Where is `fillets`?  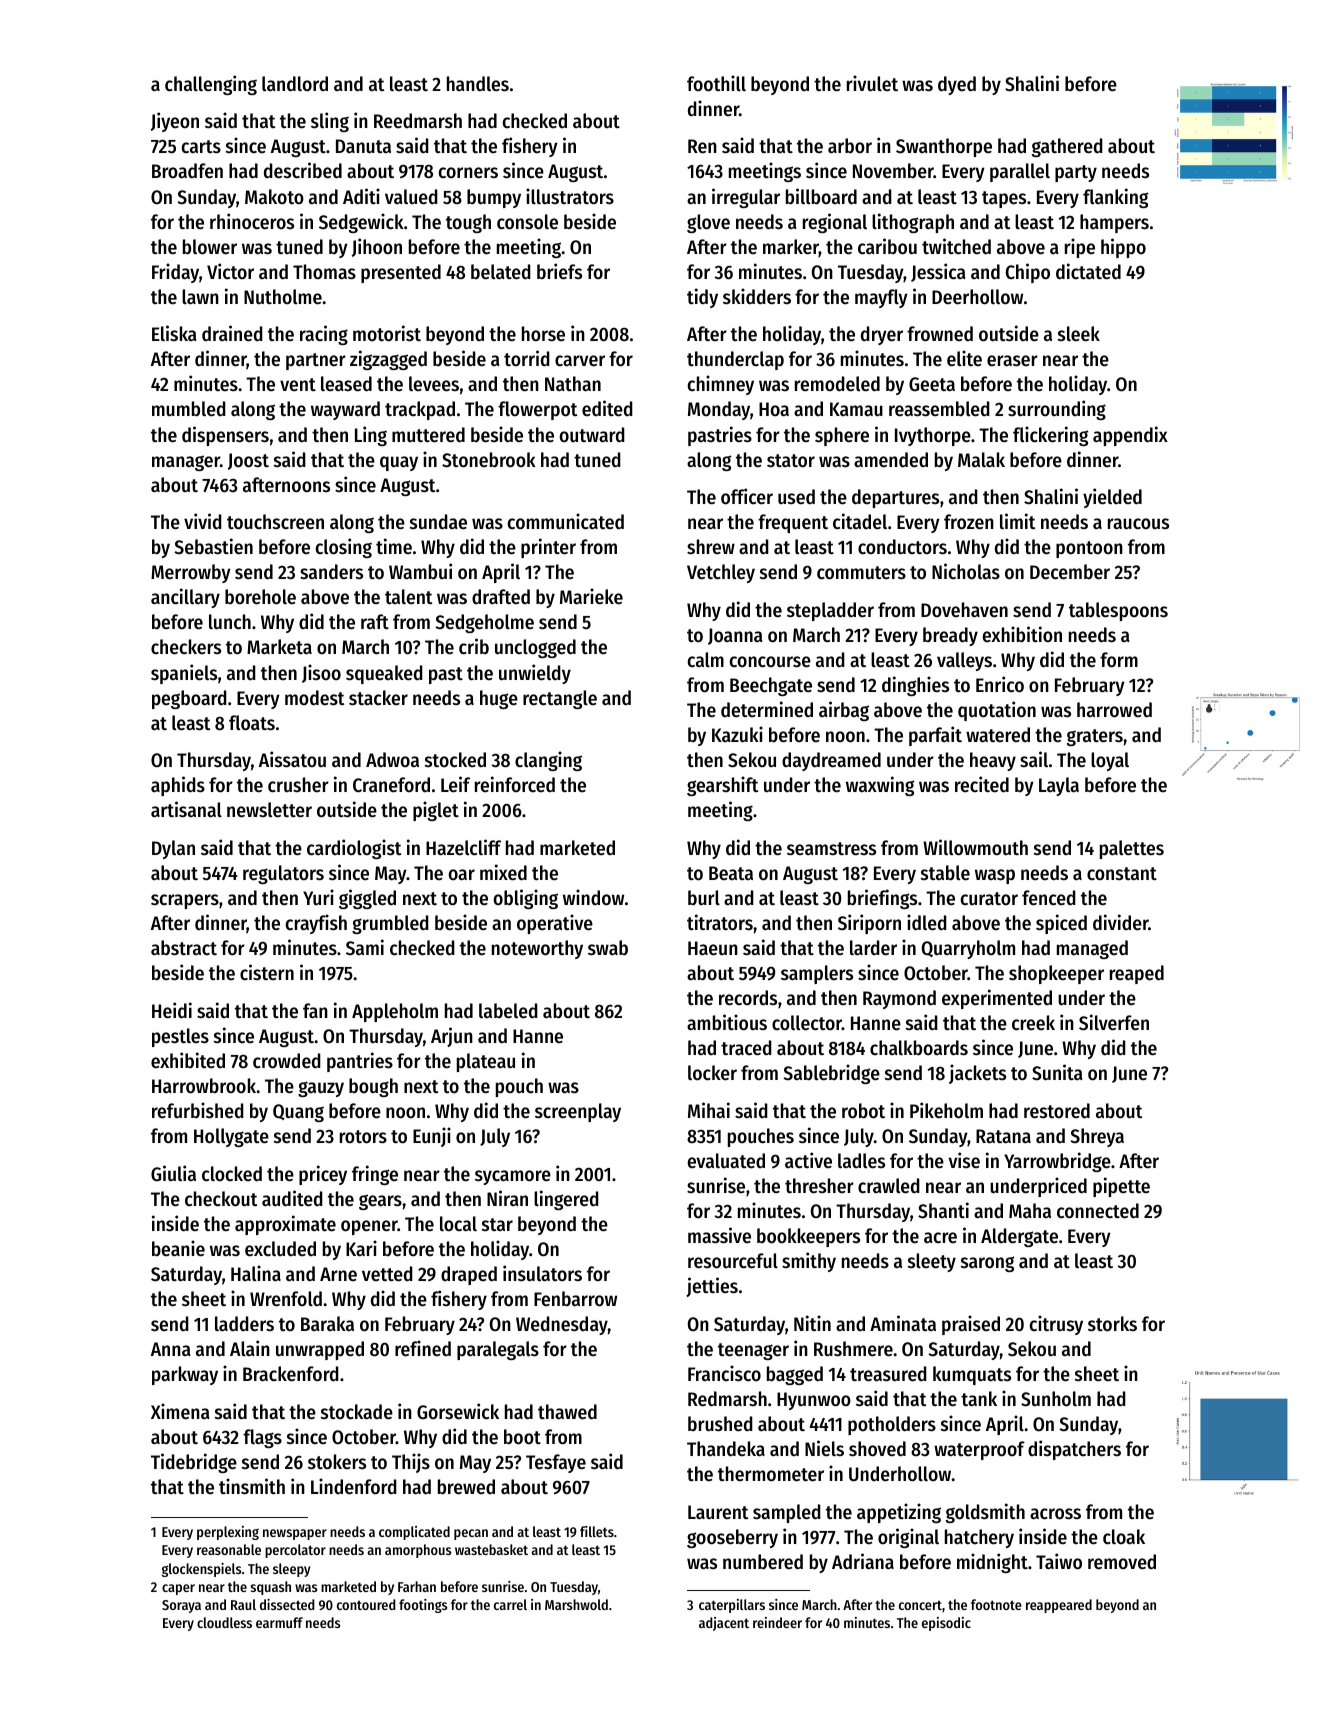
fillets is located at coordinates (597, 1531).
